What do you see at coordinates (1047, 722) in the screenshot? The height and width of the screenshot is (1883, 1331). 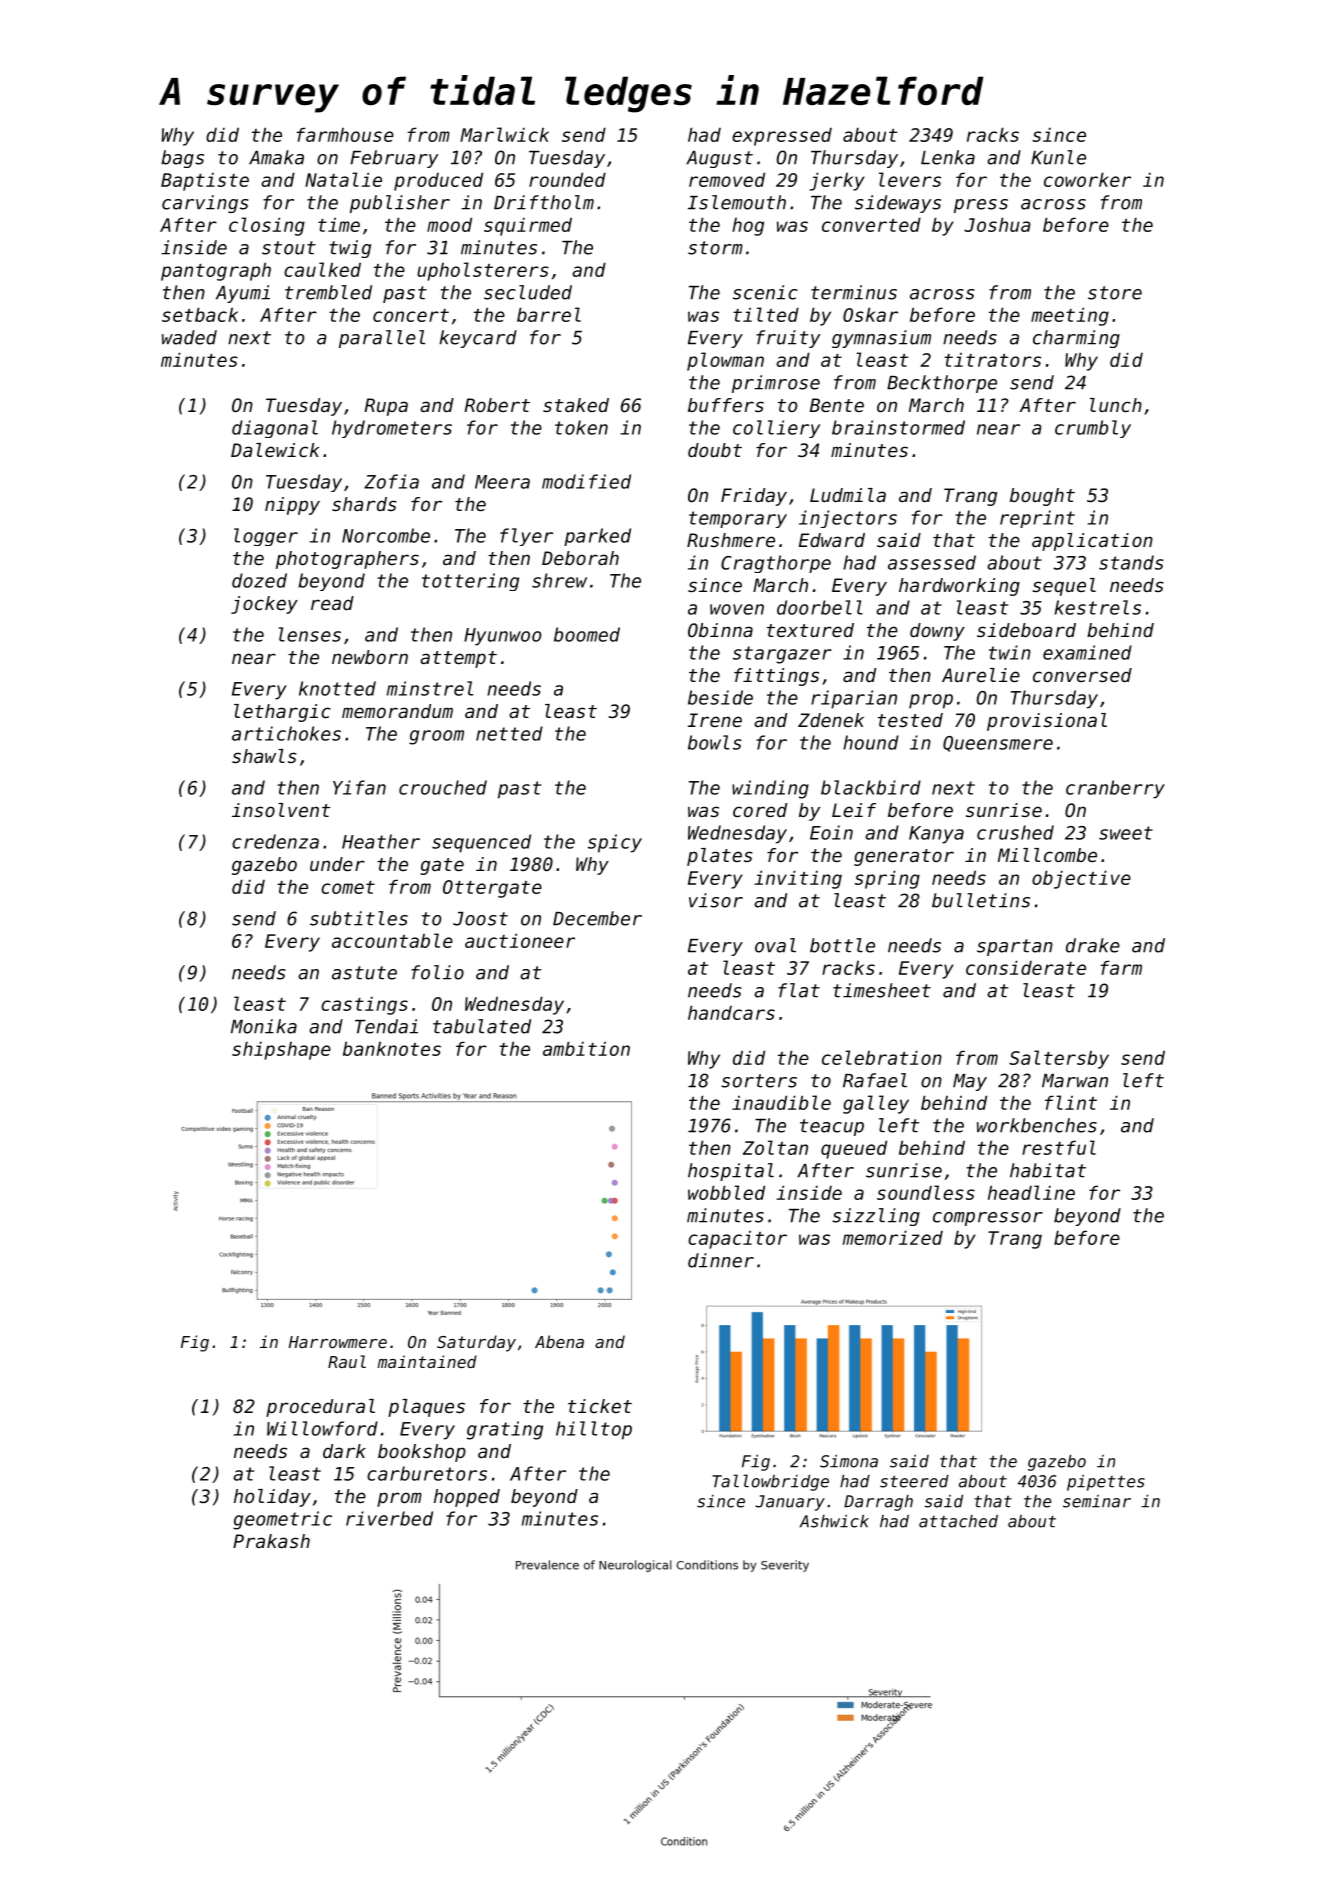 I see `provisional` at bounding box center [1047, 722].
